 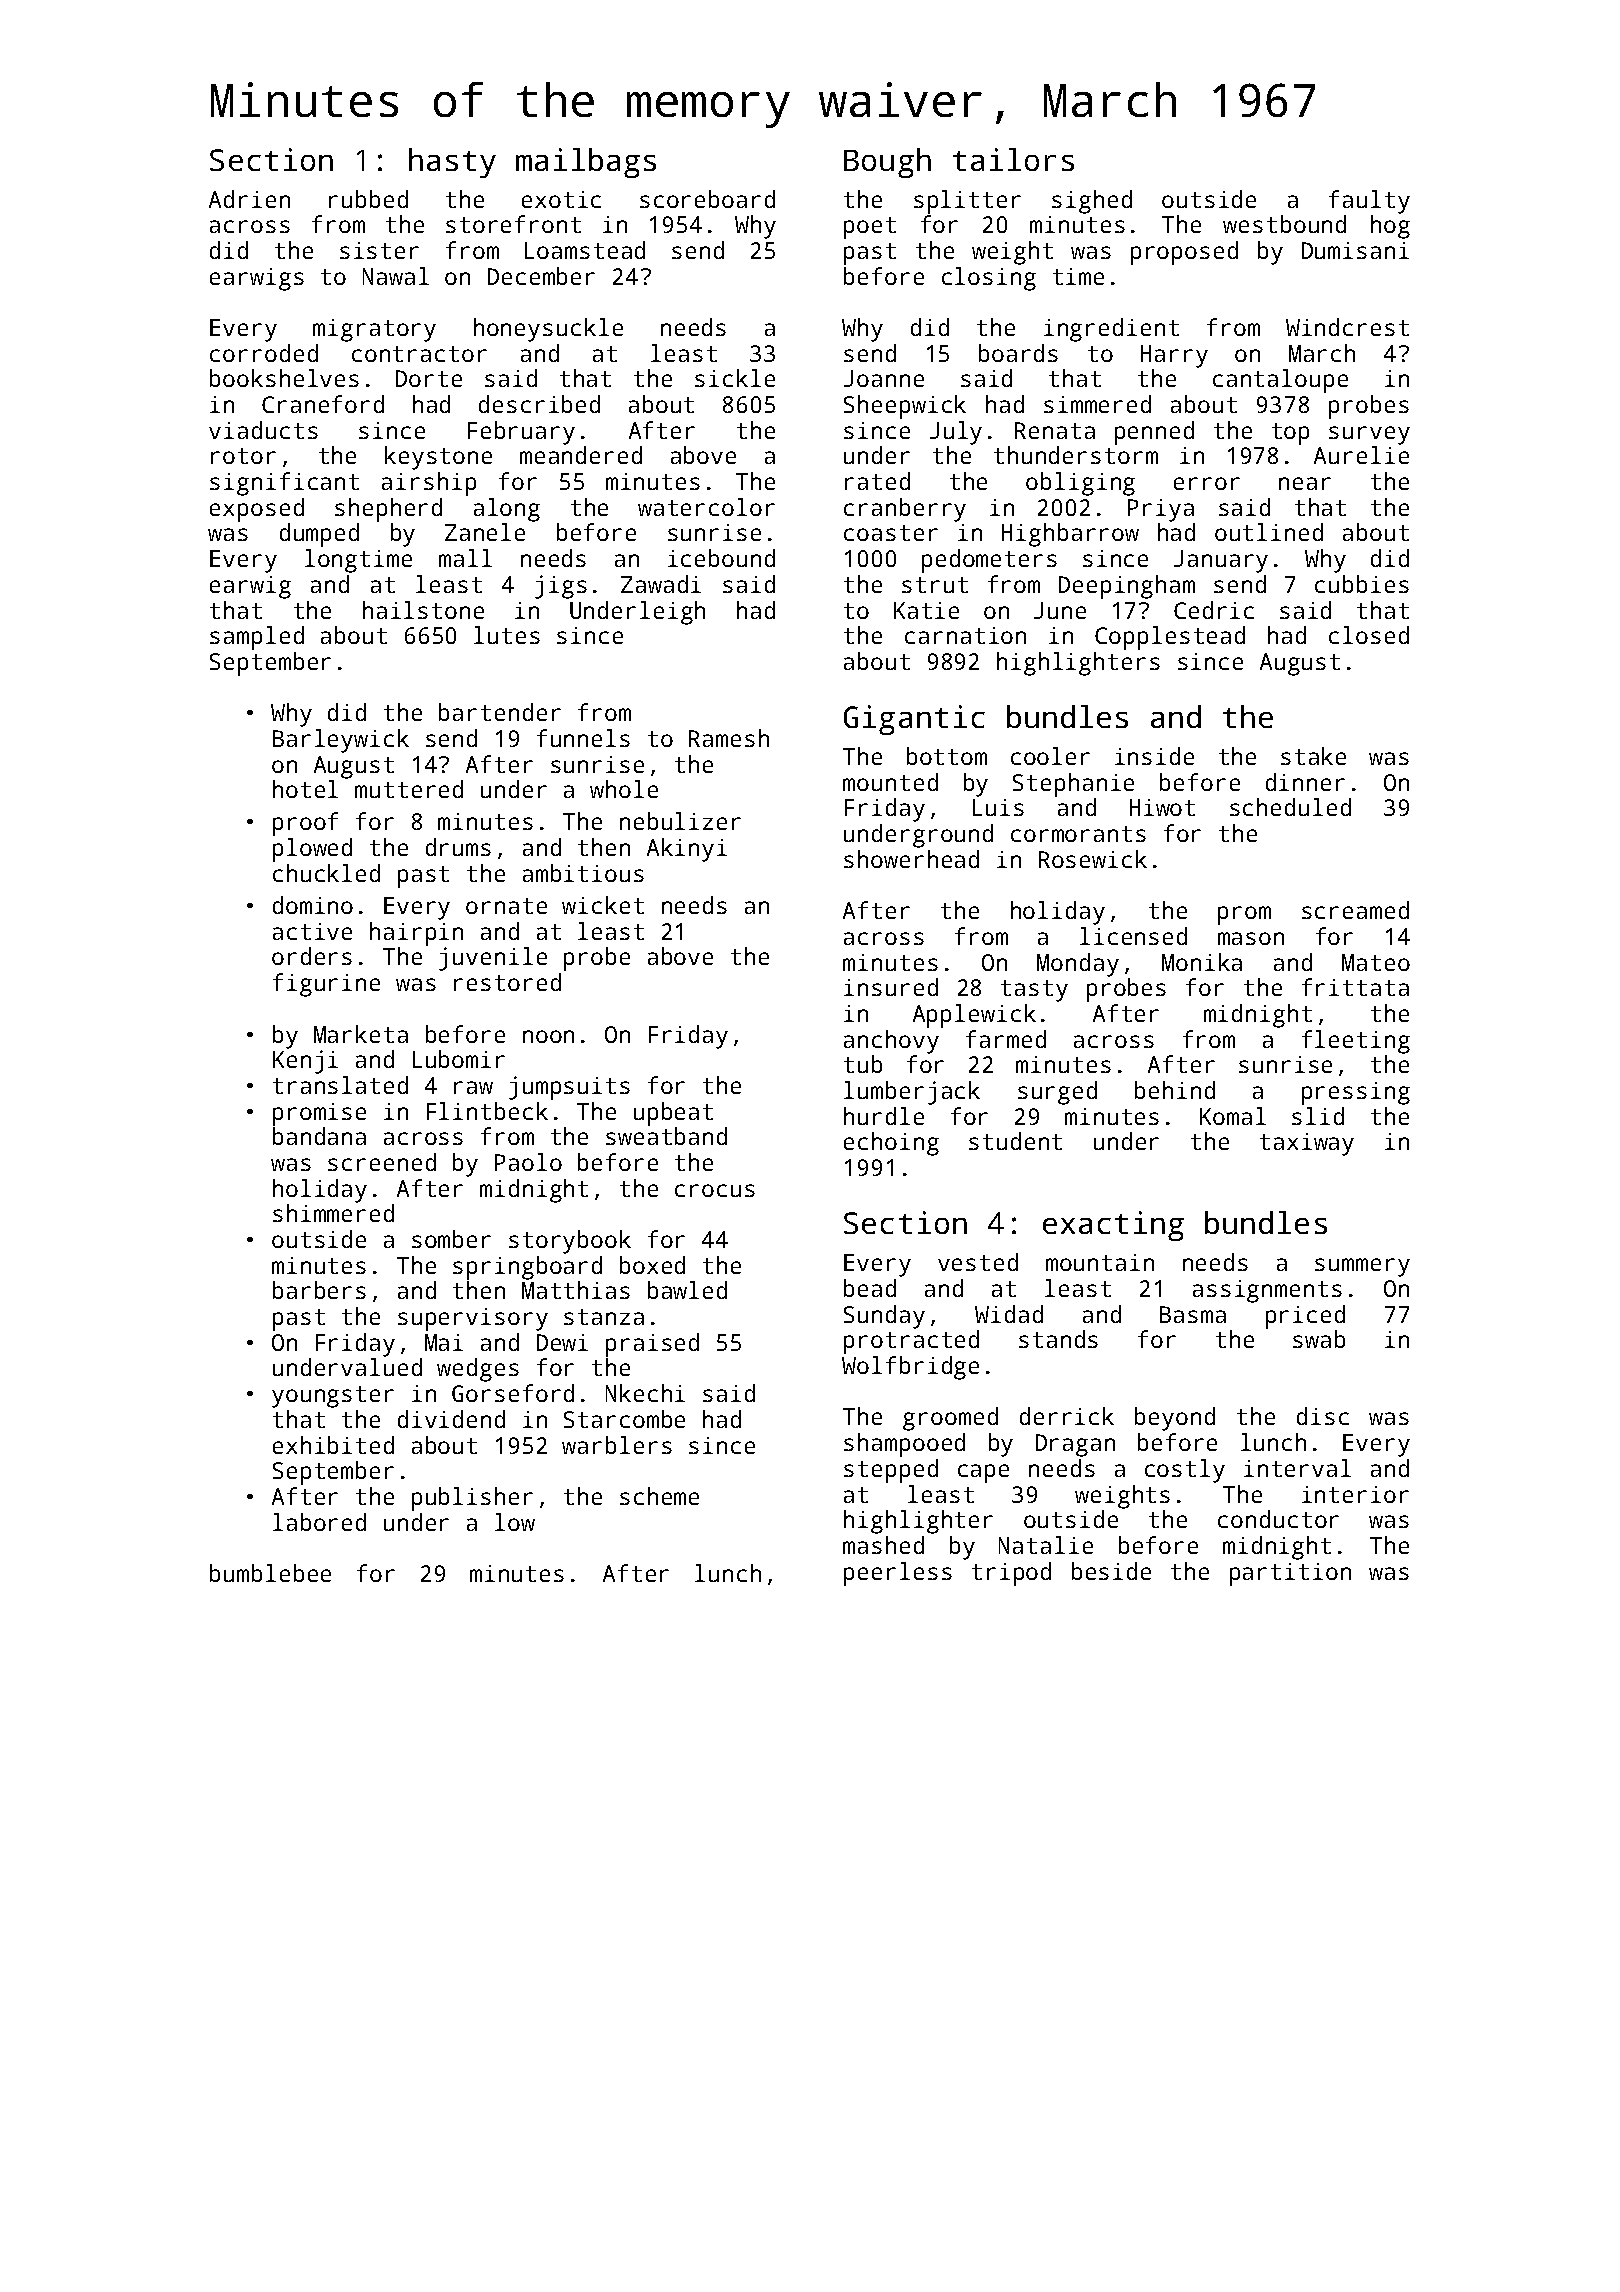 I want to click on bead, so click(x=870, y=1288).
